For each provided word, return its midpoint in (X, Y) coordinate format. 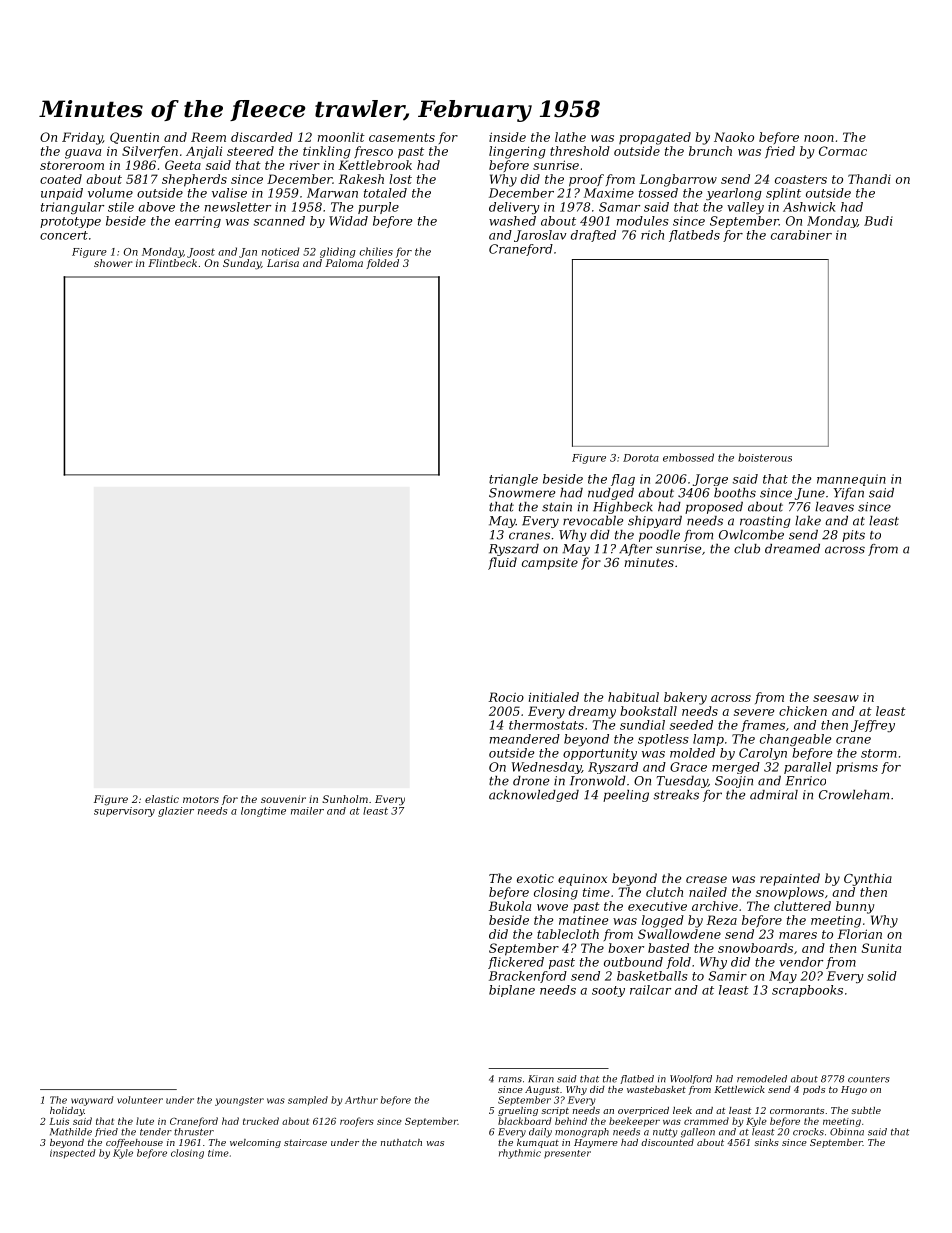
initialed (554, 697)
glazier (176, 812)
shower (113, 263)
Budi (878, 221)
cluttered (802, 906)
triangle (513, 480)
